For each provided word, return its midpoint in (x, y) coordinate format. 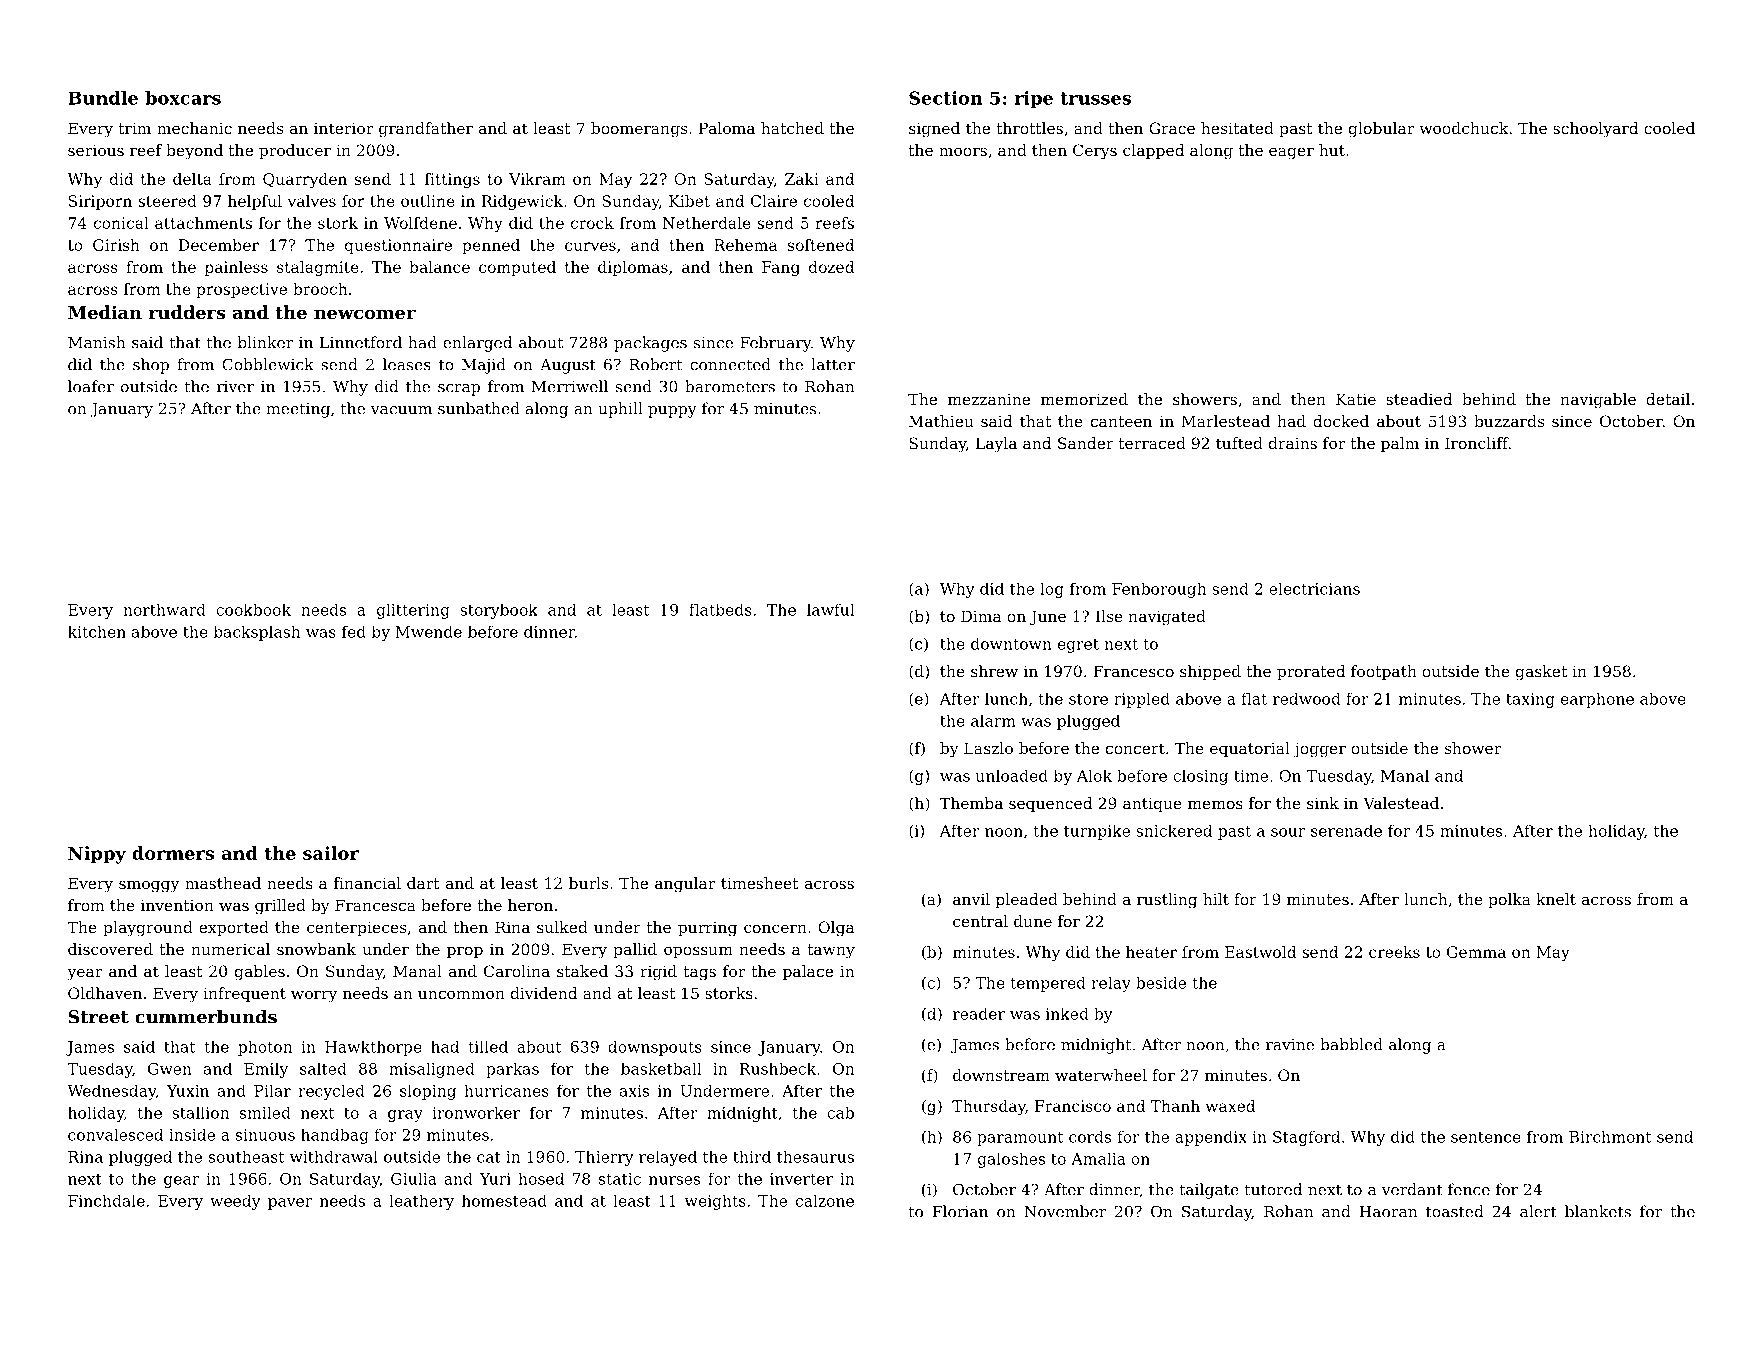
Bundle (103, 98)
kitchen (97, 631)
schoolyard (1595, 130)
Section (946, 98)
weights (715, 1202)
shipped (1210, 673)
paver (290, 1204)
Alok (1094, 775)
